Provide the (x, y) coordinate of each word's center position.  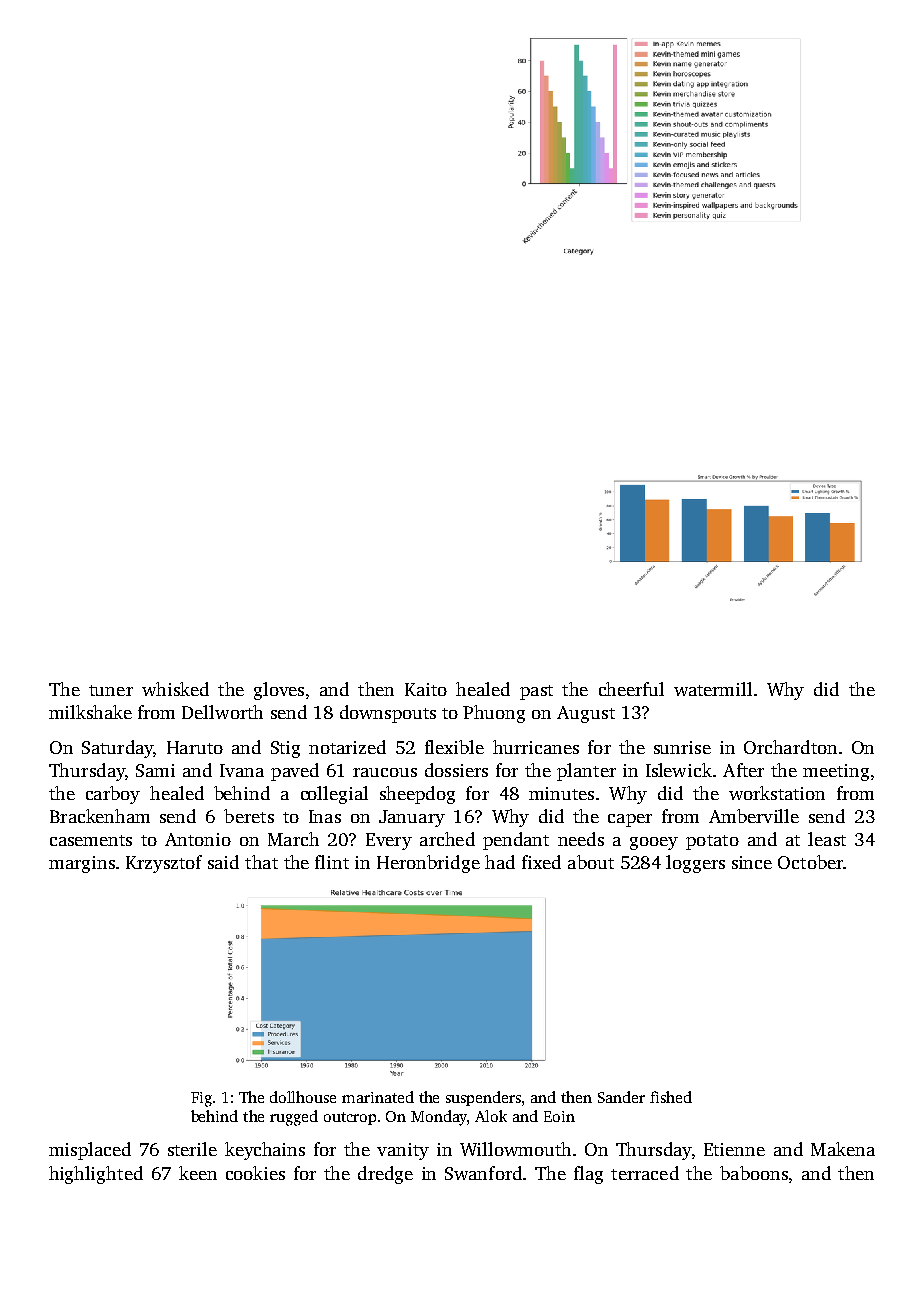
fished (671, 1097)
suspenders (483, 1098)
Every (389, 841)
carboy (113, 795)
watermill (713, 689)
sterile (192, 1149)
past (536, 692)
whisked (175, 689)
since (752, 862)
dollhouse (303, 1097)
